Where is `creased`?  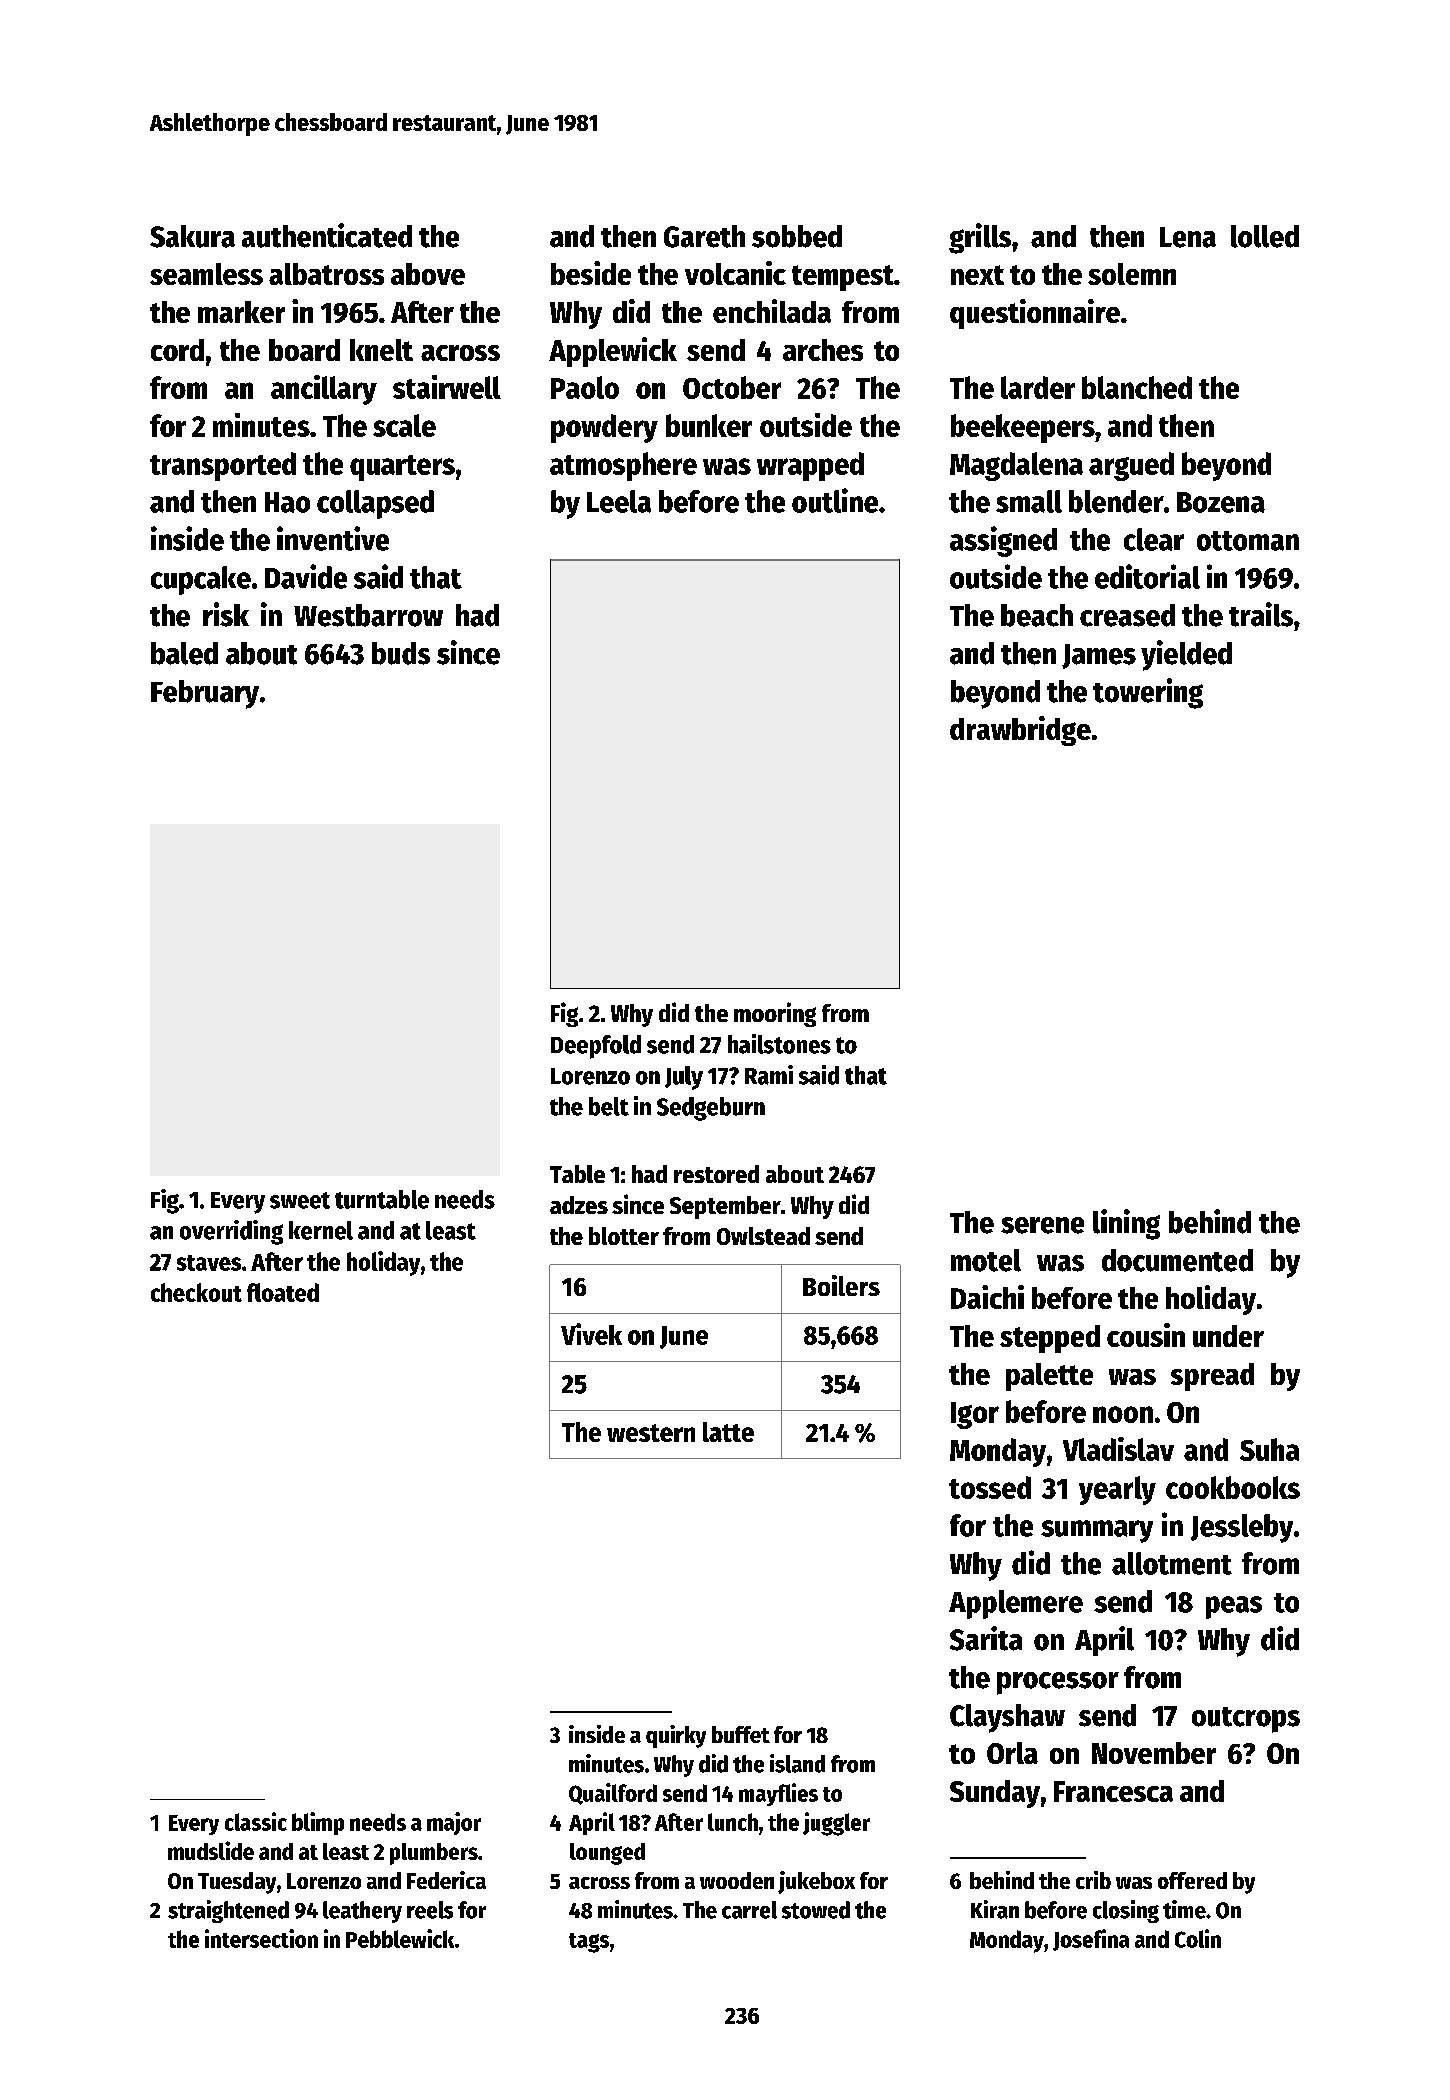
creased is located at coordinates (1127, 615).
